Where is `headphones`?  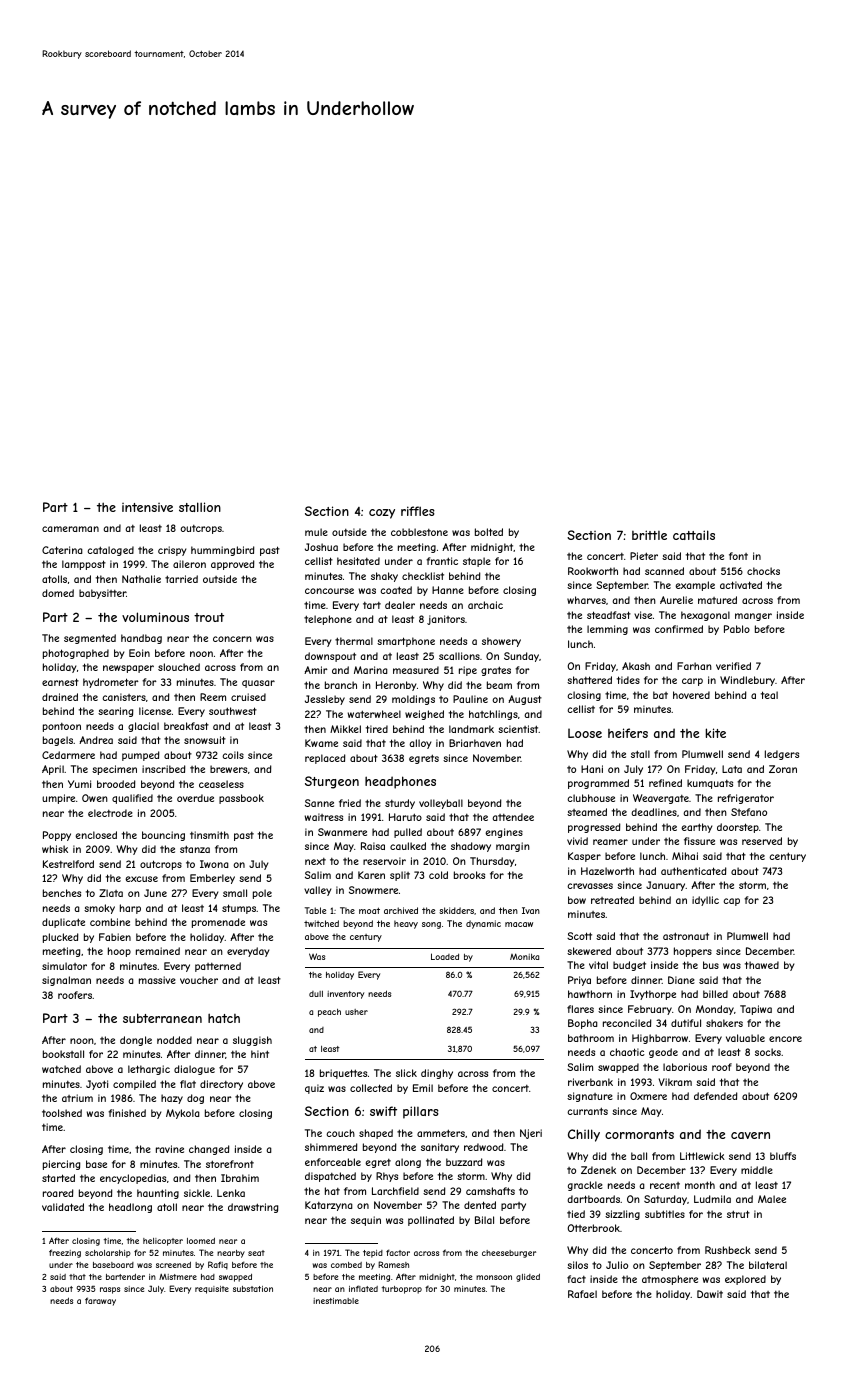
headphones is located at coordinates (400, 782).
